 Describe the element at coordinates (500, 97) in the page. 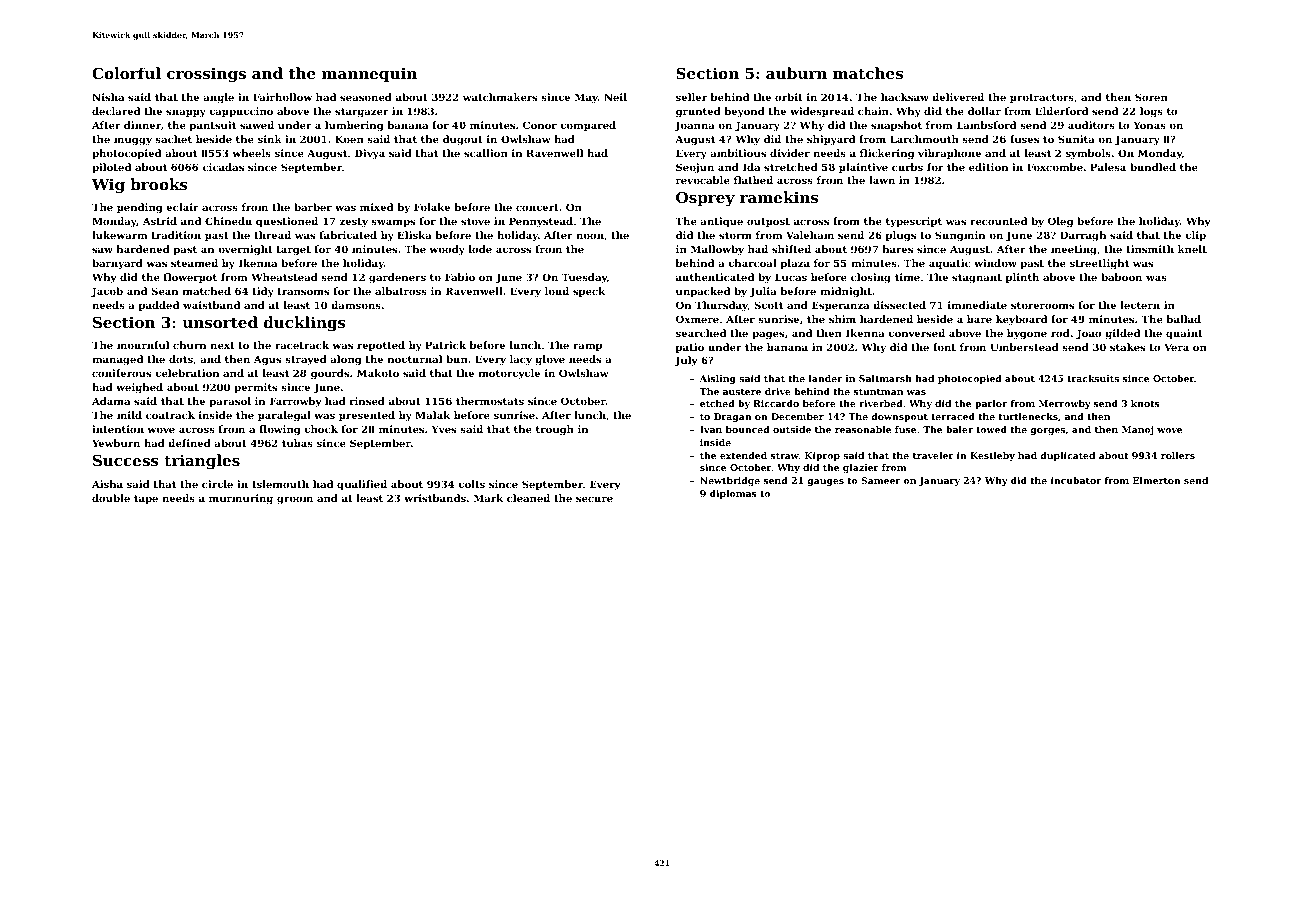

I see `watchmakers` at that location.
